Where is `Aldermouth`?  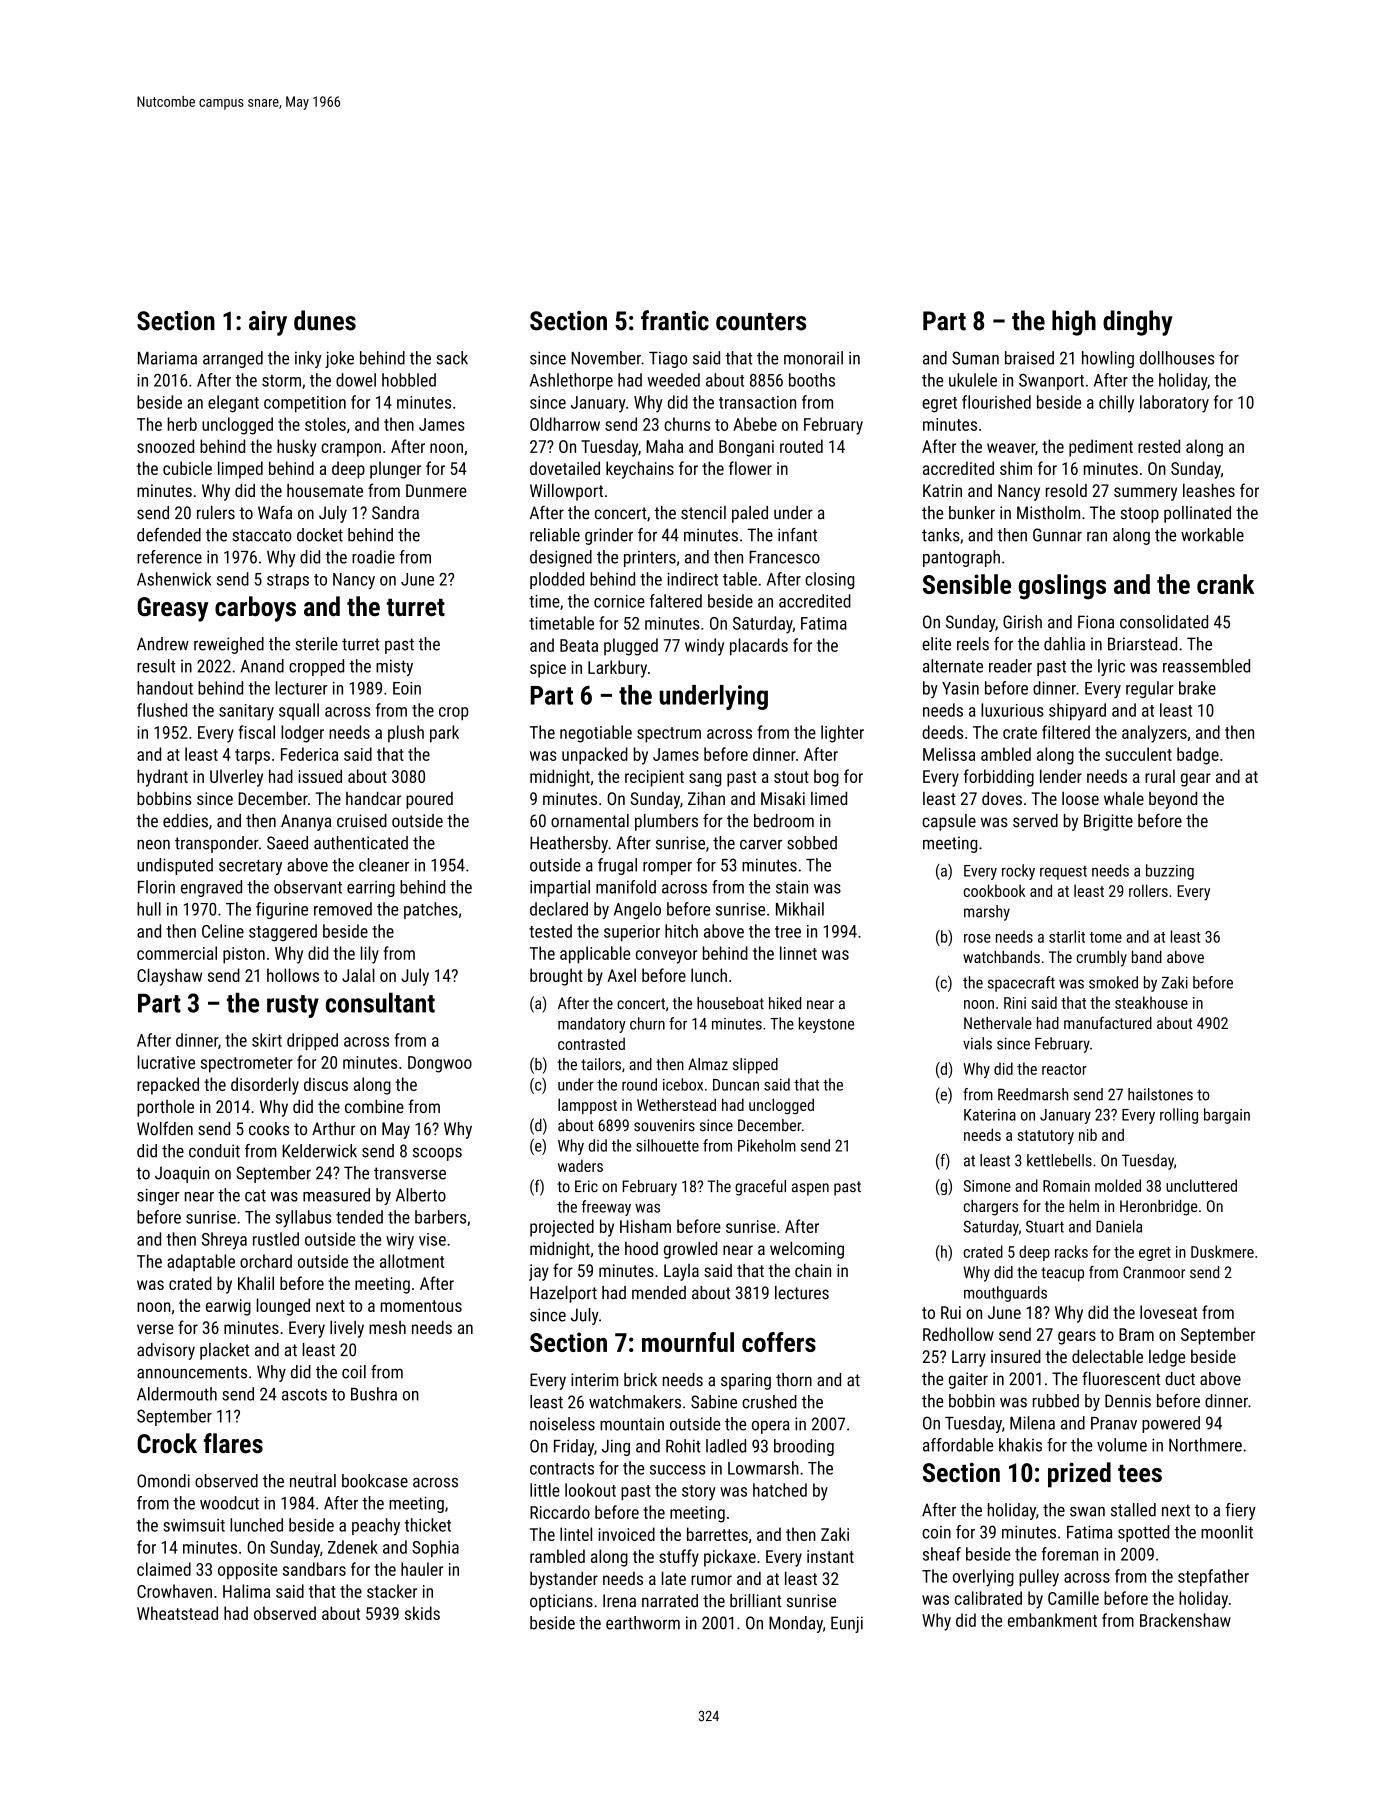 Aldermouth is located at coordinates (177, 1394).
